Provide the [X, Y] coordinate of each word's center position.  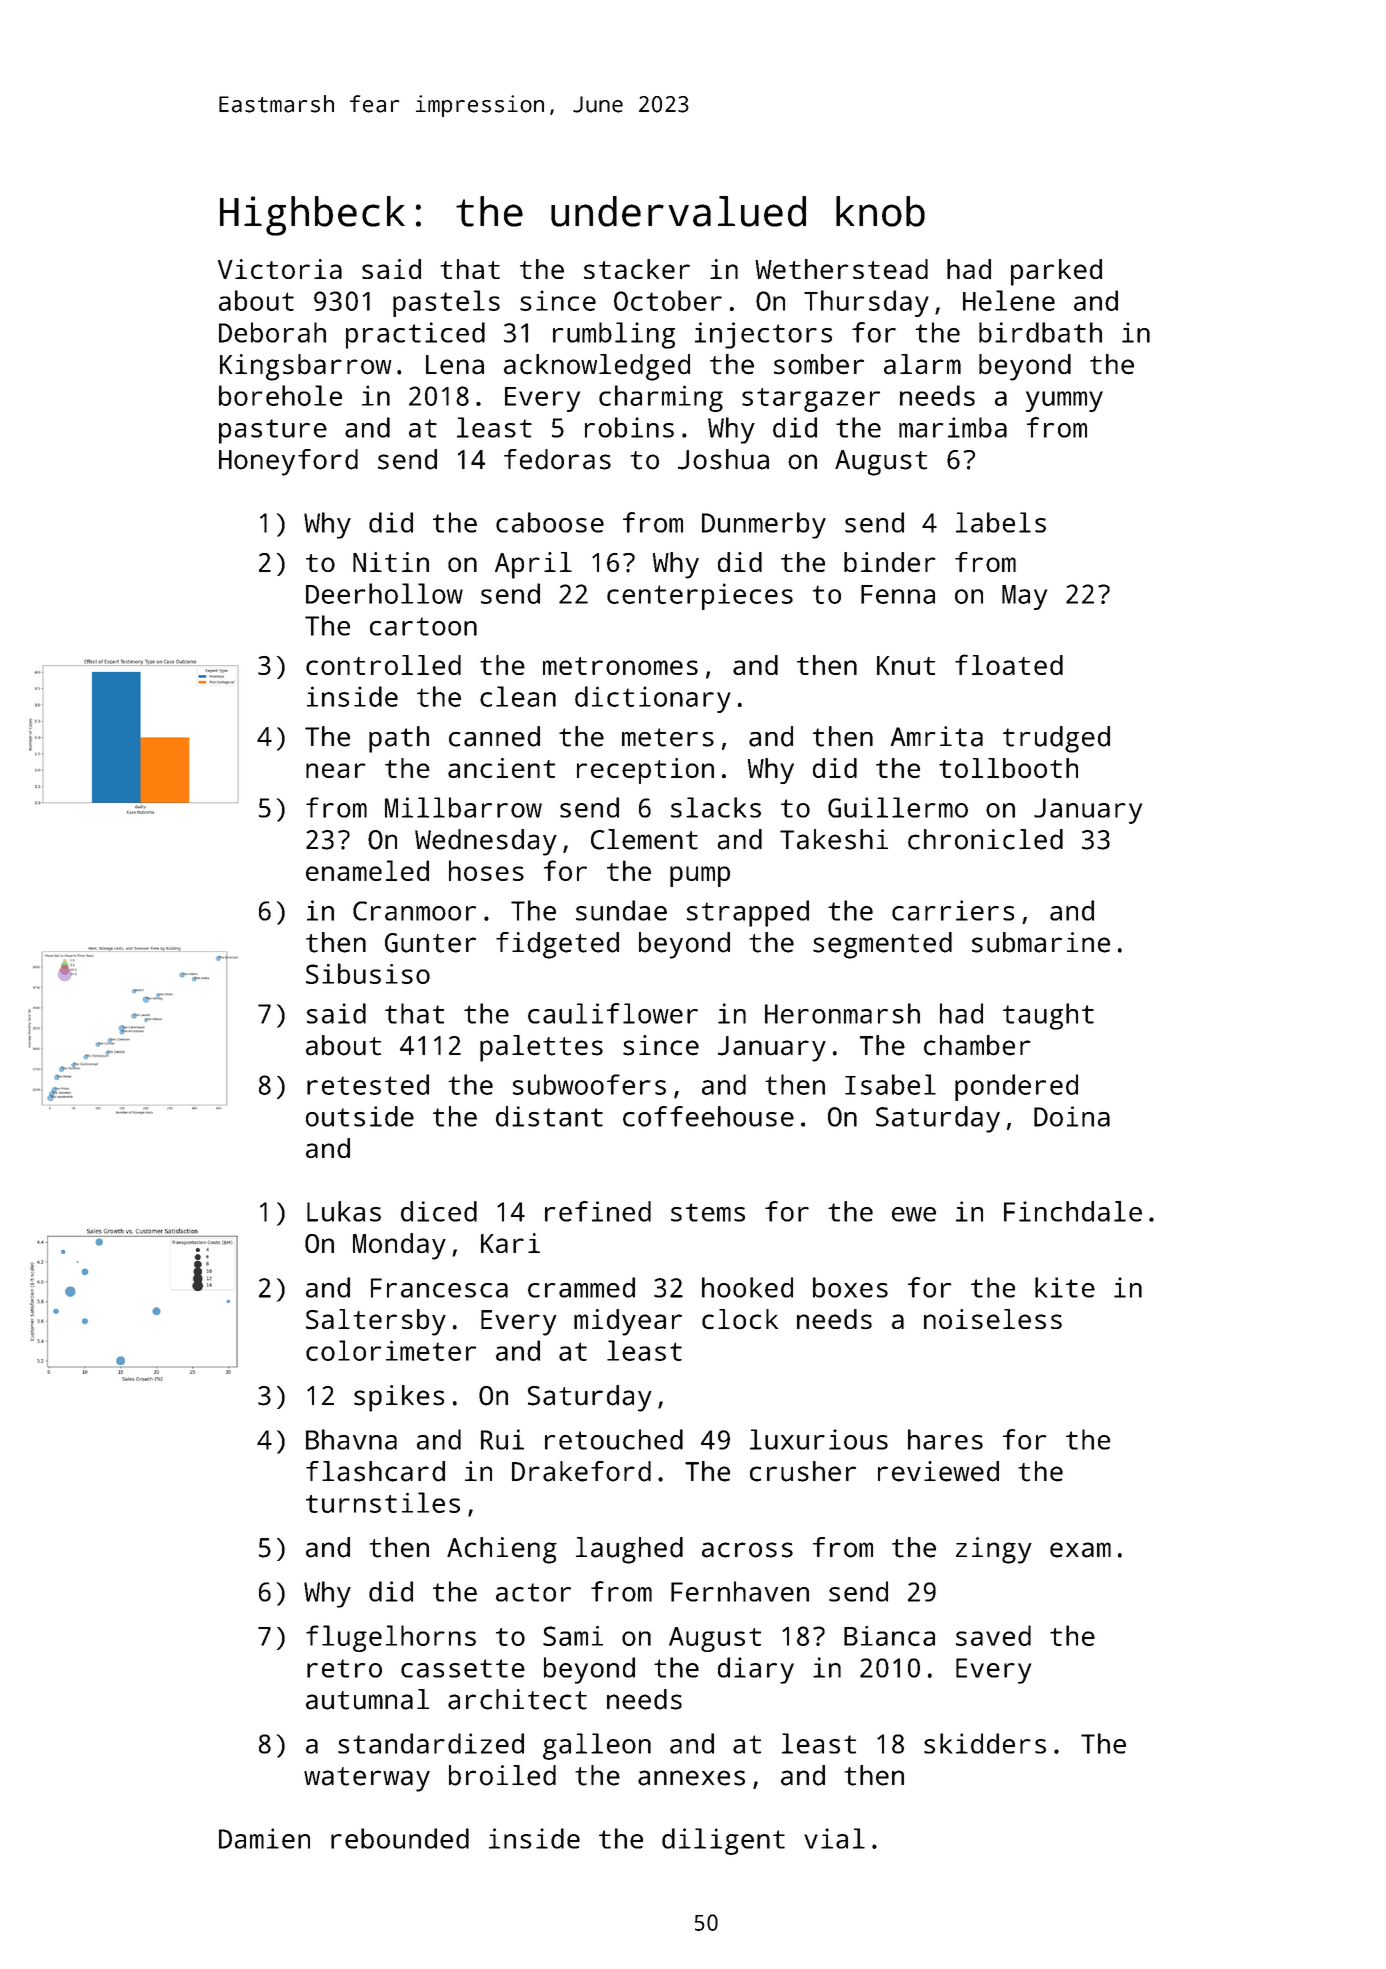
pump [700, 876]
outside [360, 1116]
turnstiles [383, 1502]
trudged [1056, 739]
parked [1056, 272]
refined [598, 1211]
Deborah [272, 332]
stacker [637, 269]
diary [756, 1670]
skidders [985, 1743]
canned [494, 736]
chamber [977, 1045]
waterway [367, 1779]
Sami [573, 1636]
